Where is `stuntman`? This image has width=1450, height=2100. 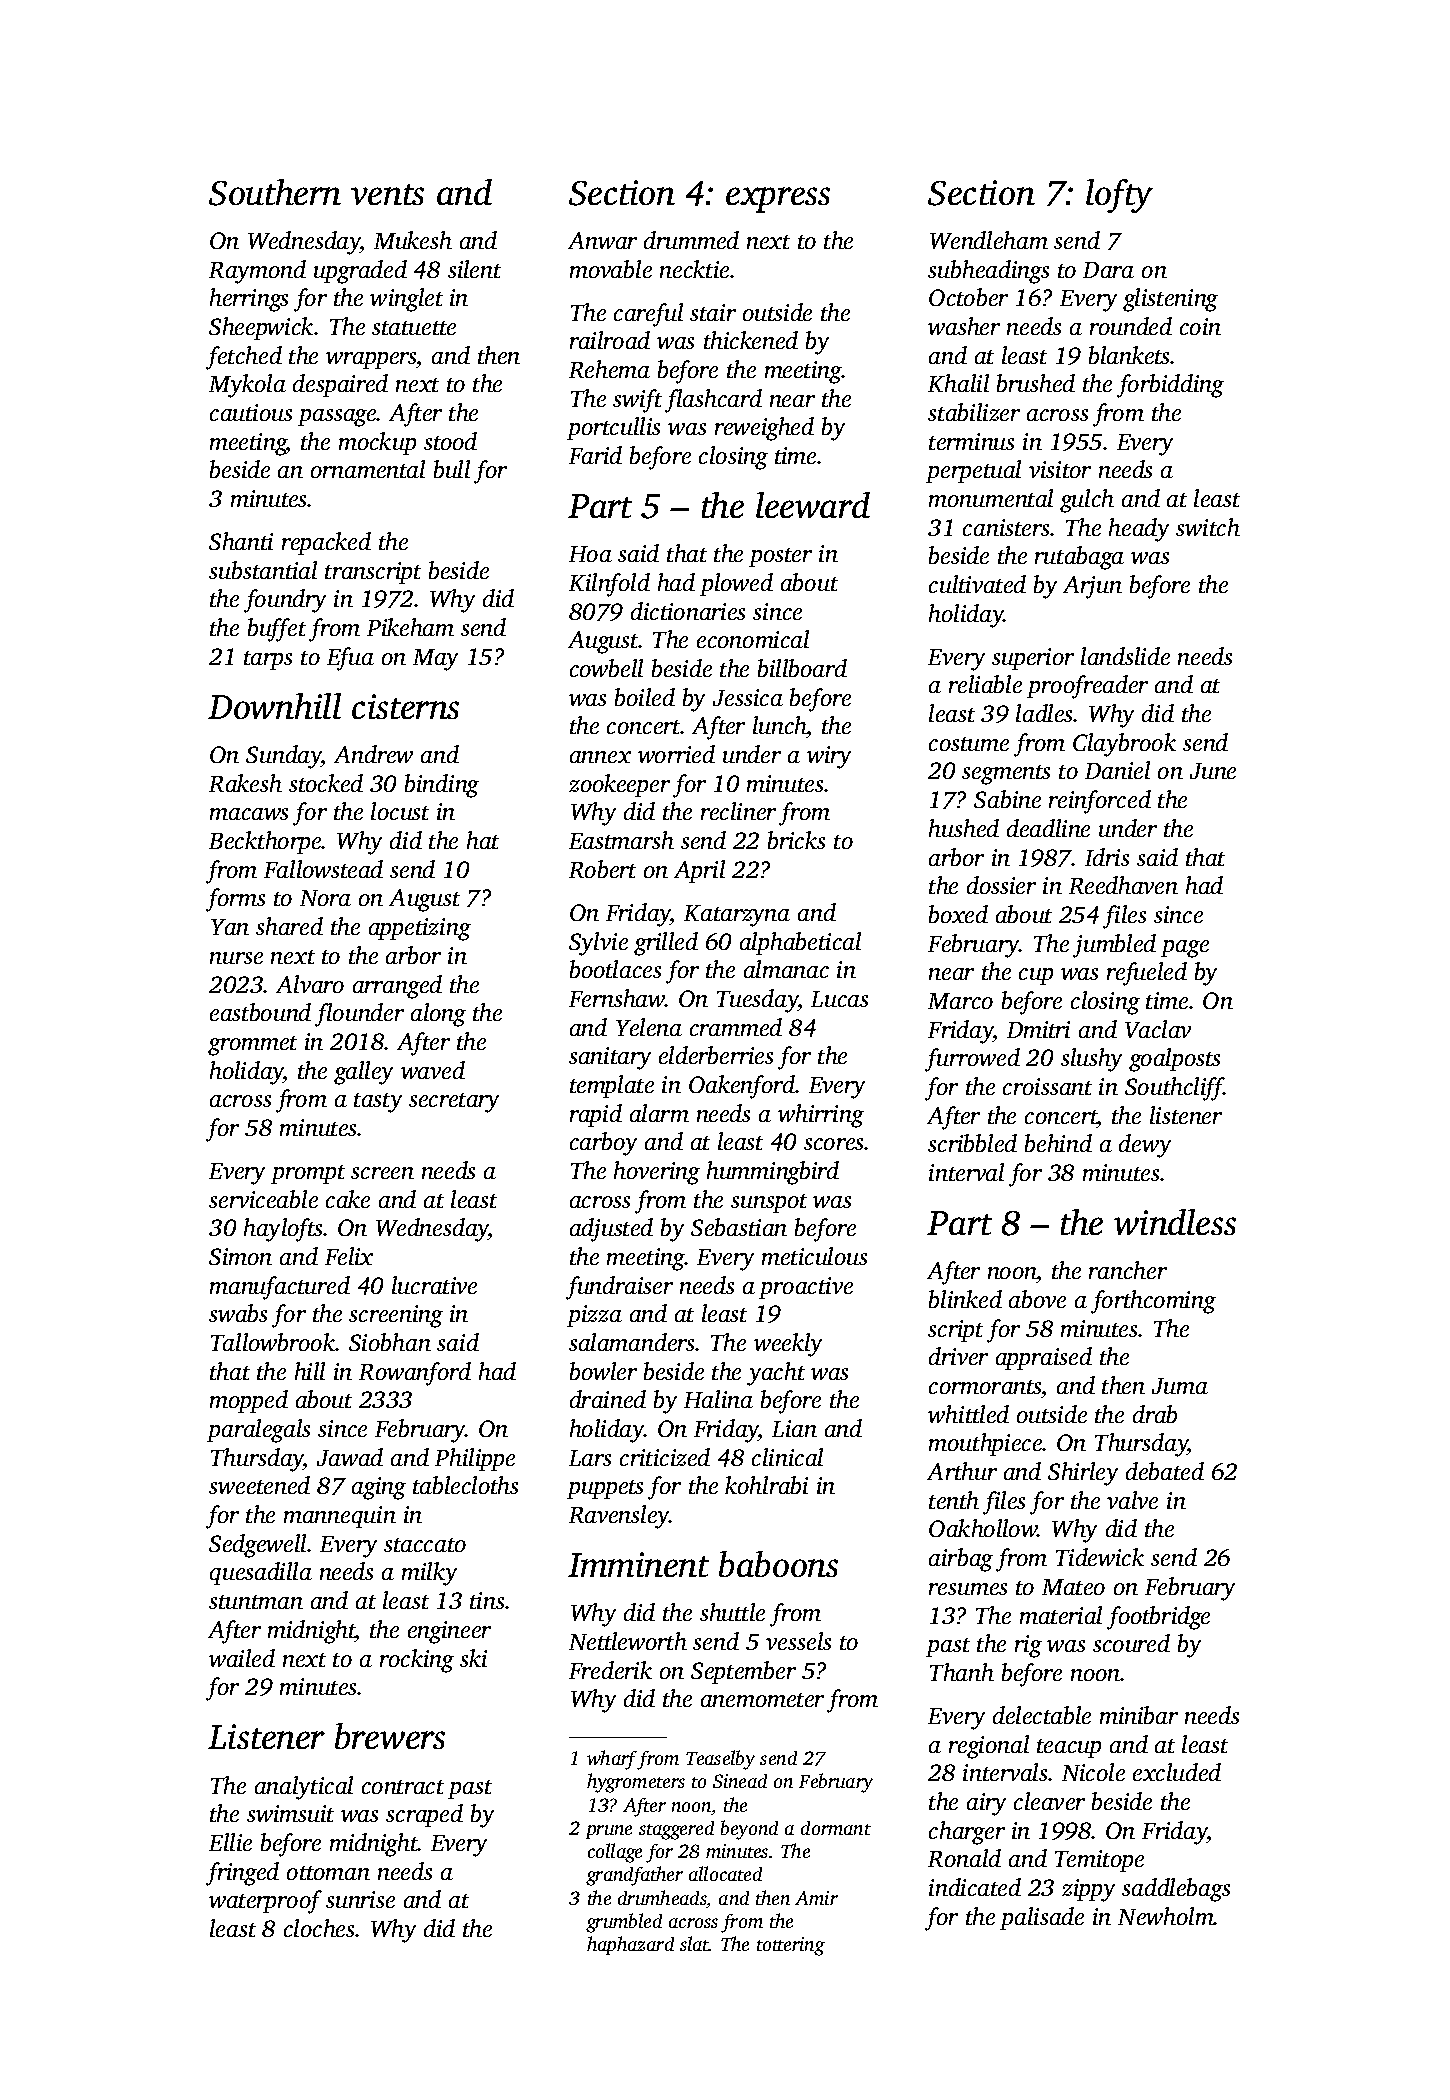
stuntman is located at coordinates (256, 1602).
